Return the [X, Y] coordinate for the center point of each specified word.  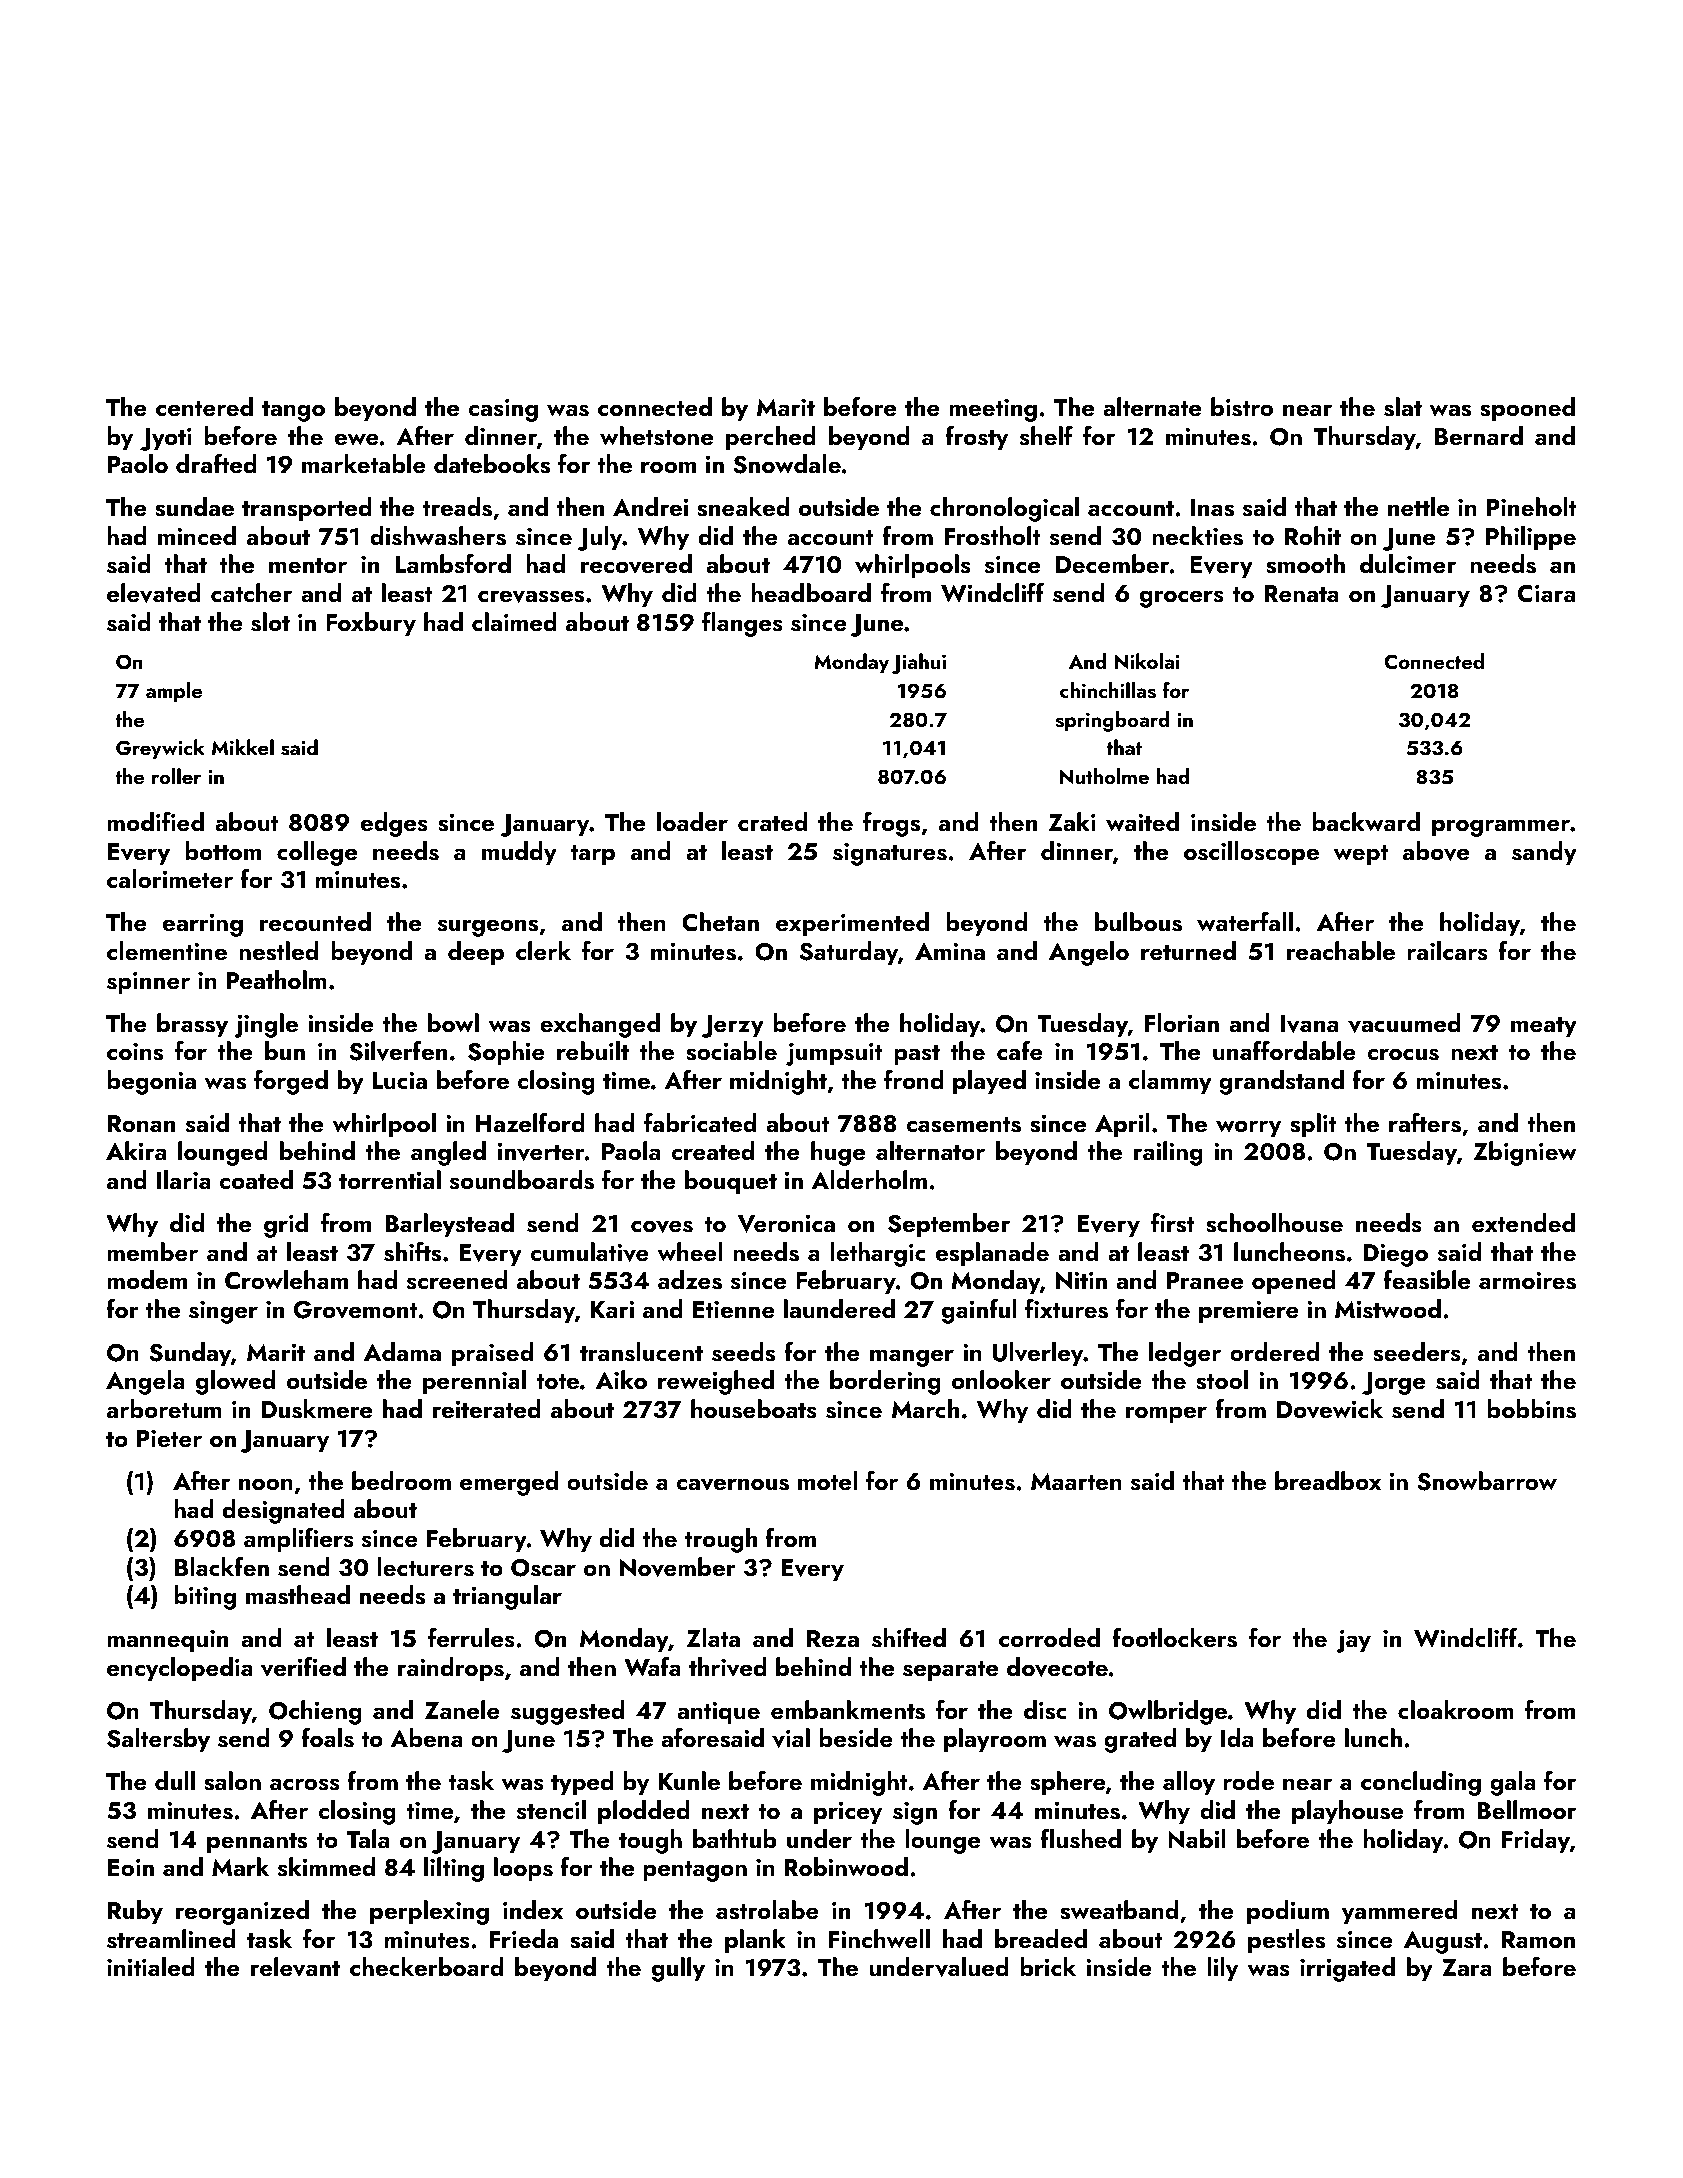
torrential [390, 1179]
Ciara [1546, 594]
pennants [257, 1843]
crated [772, 821]
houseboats [754, 1409]
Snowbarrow [1487, 1481]
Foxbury [371, 624]
